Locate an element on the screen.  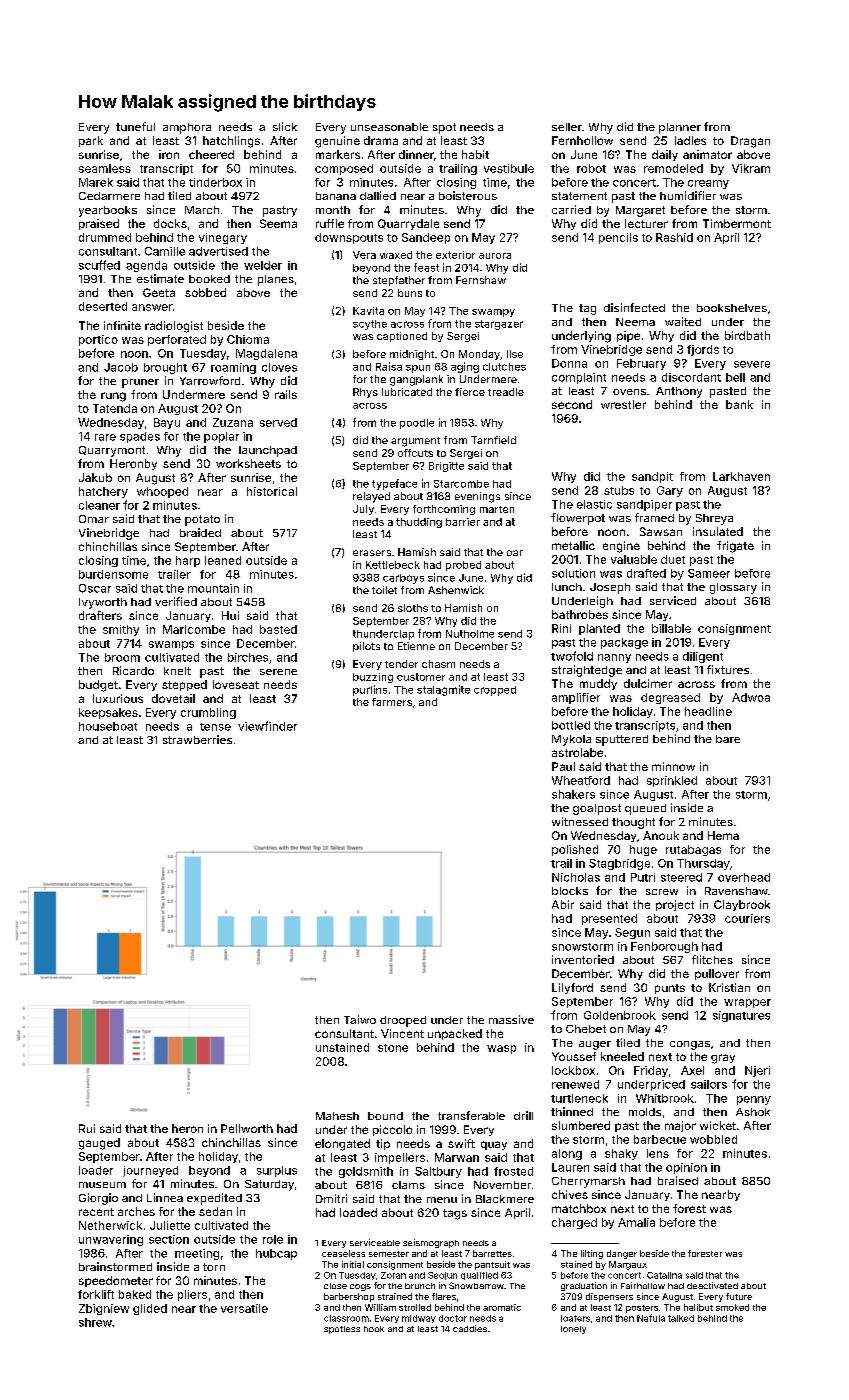
buns is located at coordinates (410, 293).
